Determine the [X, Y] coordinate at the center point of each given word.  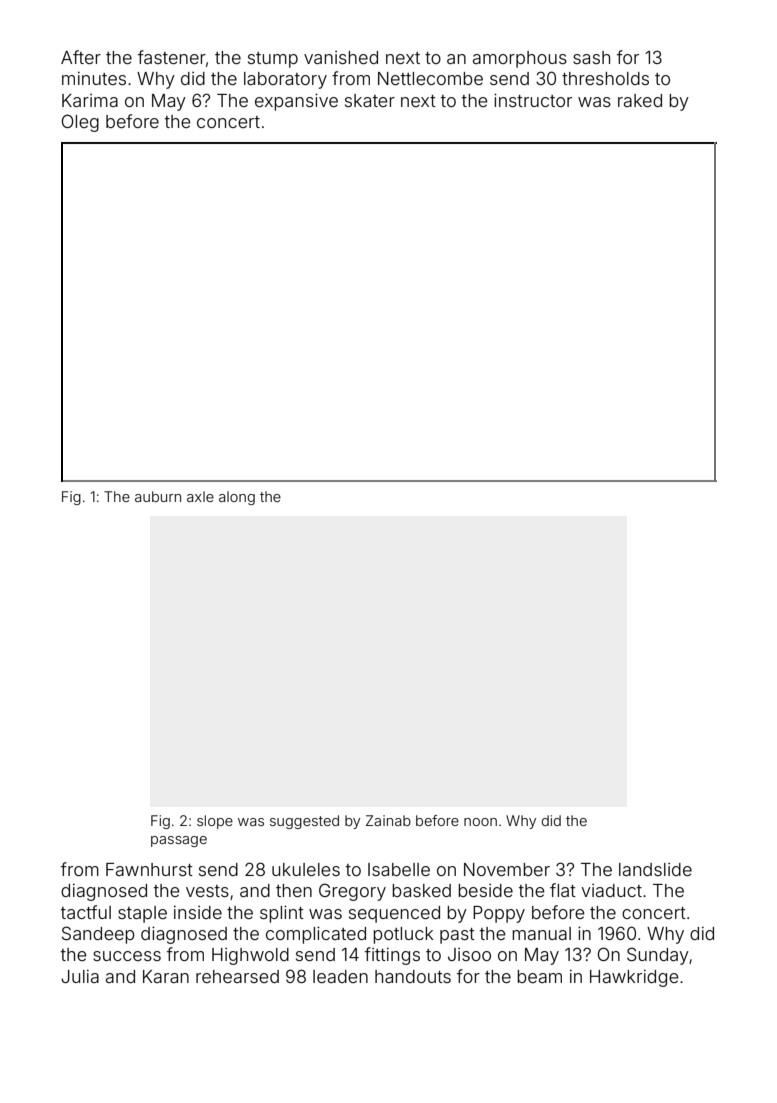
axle [200, 496]
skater [370, 100]
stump [273, 60]
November [507, 869]
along [237, 498]
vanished [341, 57]
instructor [533, 100]
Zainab [388, 820]
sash [591, 57]
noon [480, 822]
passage [179, 841]
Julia [80, 976]
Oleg [80, 123]
